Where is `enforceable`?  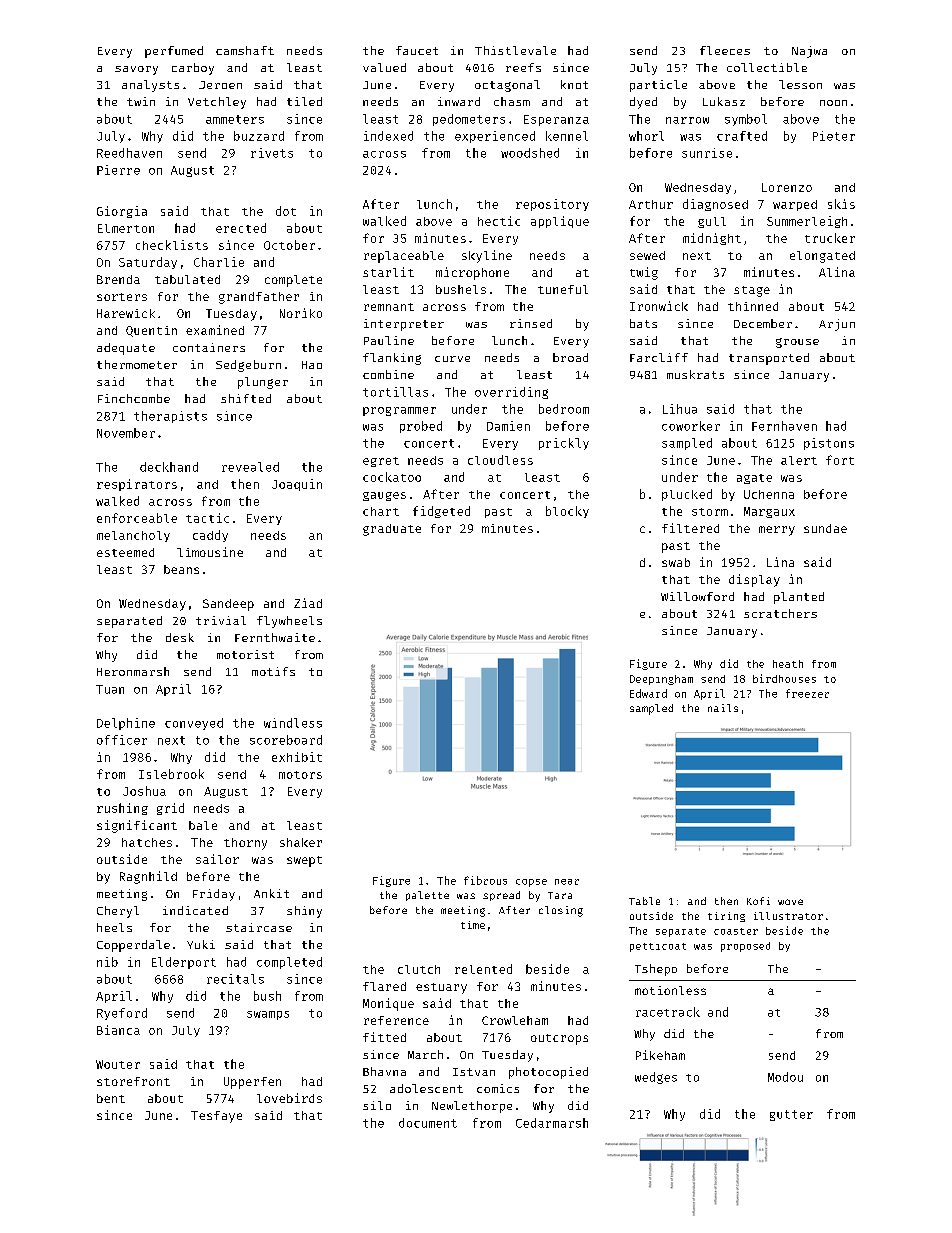
enforceable is located at coordinates (137, 518).
